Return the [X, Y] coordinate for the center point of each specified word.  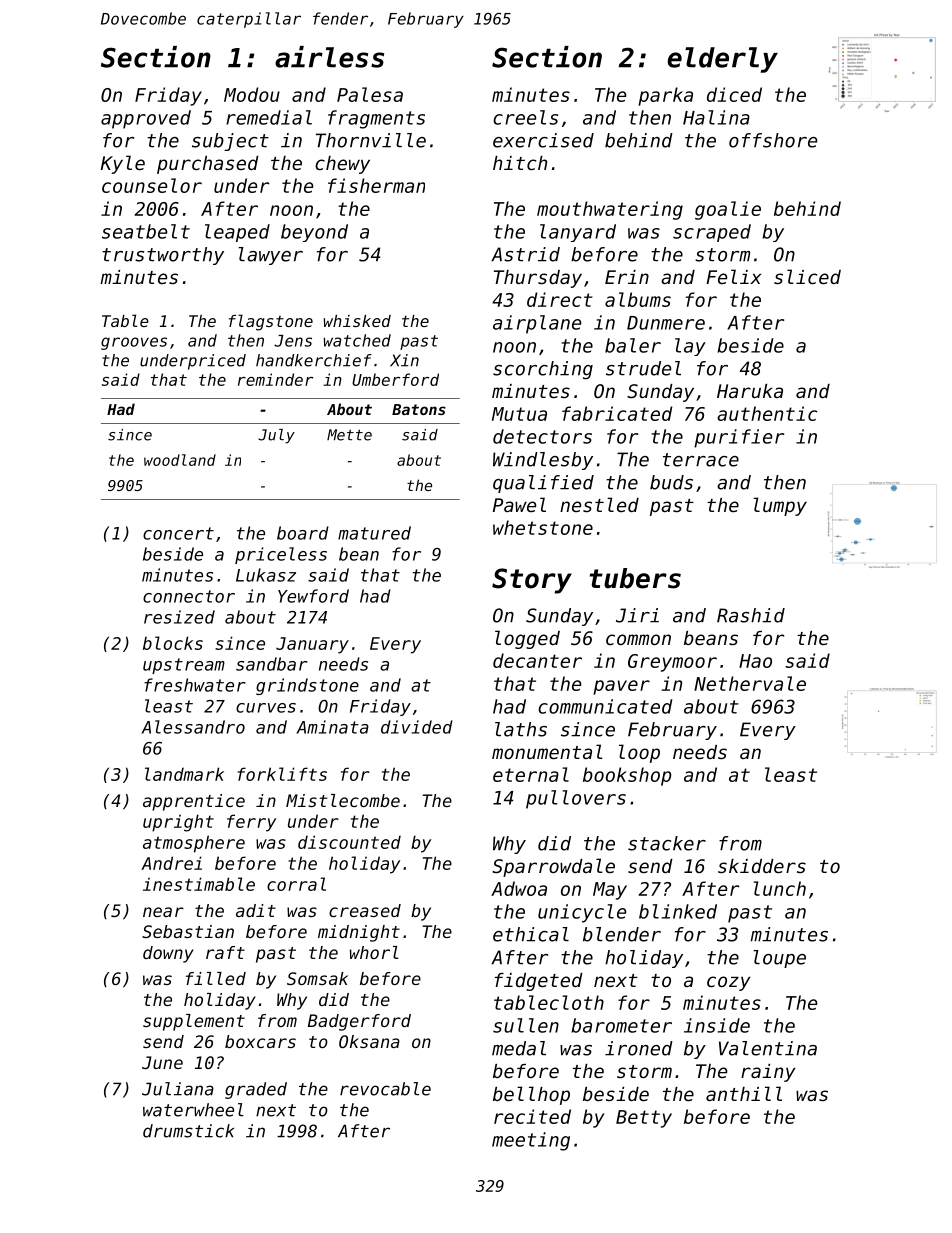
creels [525, 117]
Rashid [751, 615]
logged [527, 639]
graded [256, 1090]
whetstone [543, 527]
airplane [537, 324]
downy [168, 954]
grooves [134, 343]
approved [146, 119]
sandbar [272, 664]
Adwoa [519, 888]
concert [178, 533]
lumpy [780, 506]
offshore [773, 140]
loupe [779, 959]
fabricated [617, 413]
